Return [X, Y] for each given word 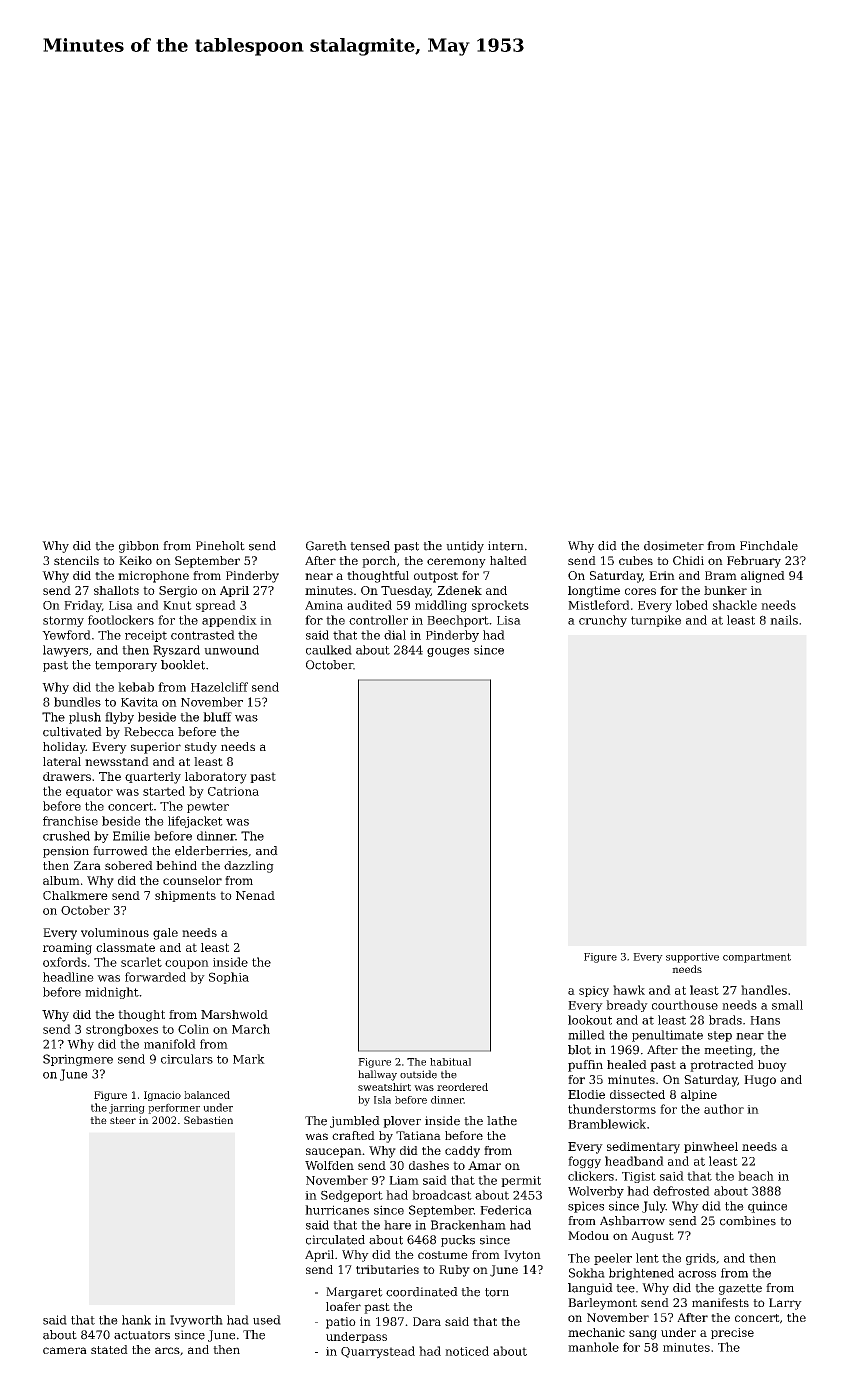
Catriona [233, 791]
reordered [462, 1087]
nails [784, 620]
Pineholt [220, 546]
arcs [167, 1350]
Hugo [760, 1081]
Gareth [326, 546]
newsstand [117, 761]
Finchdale [769, 546]
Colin [193, 1029]
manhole [593, 1347]
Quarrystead [378, 1352]
